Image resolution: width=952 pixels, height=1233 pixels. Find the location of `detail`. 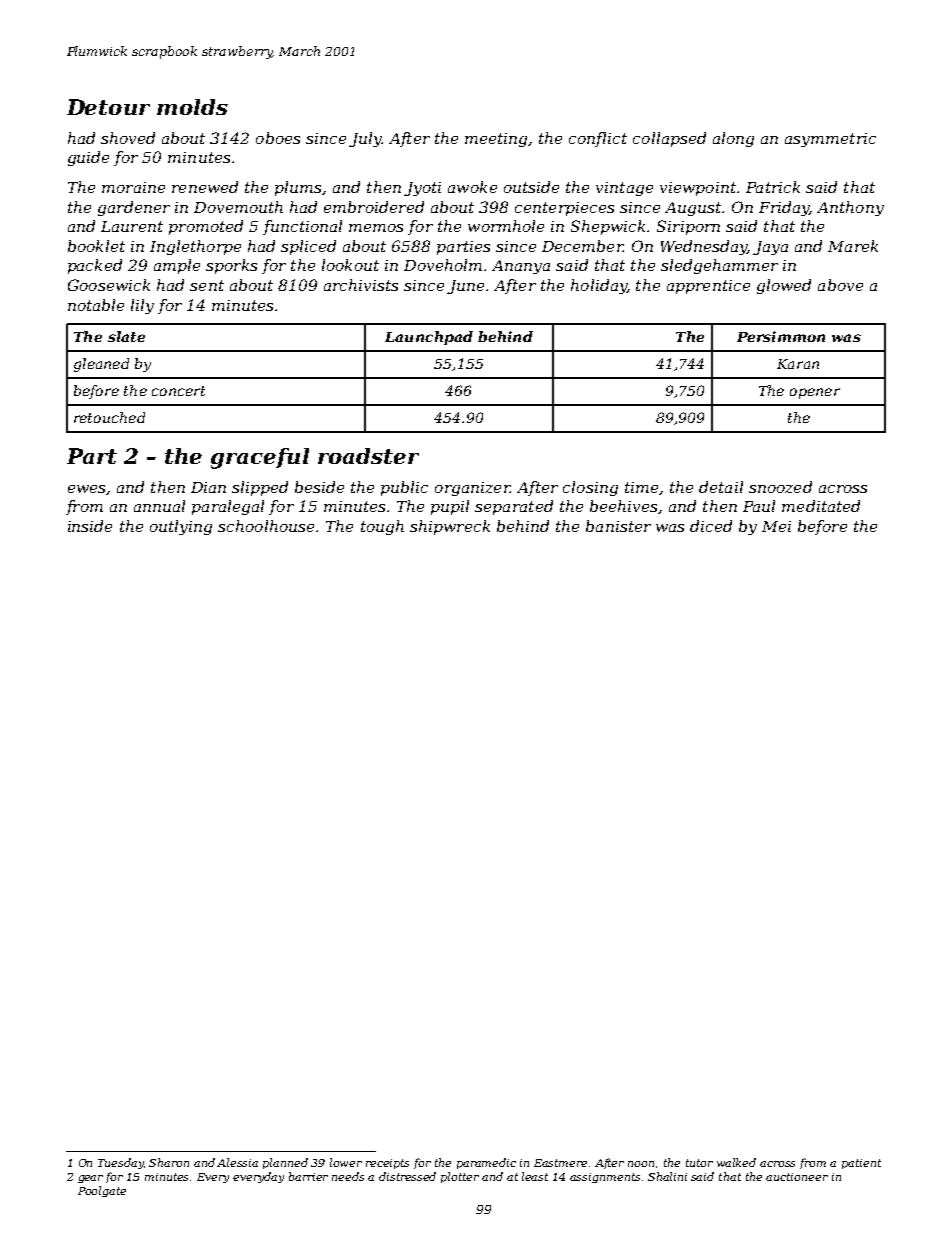

detail is located at coordinates (721, 487).
